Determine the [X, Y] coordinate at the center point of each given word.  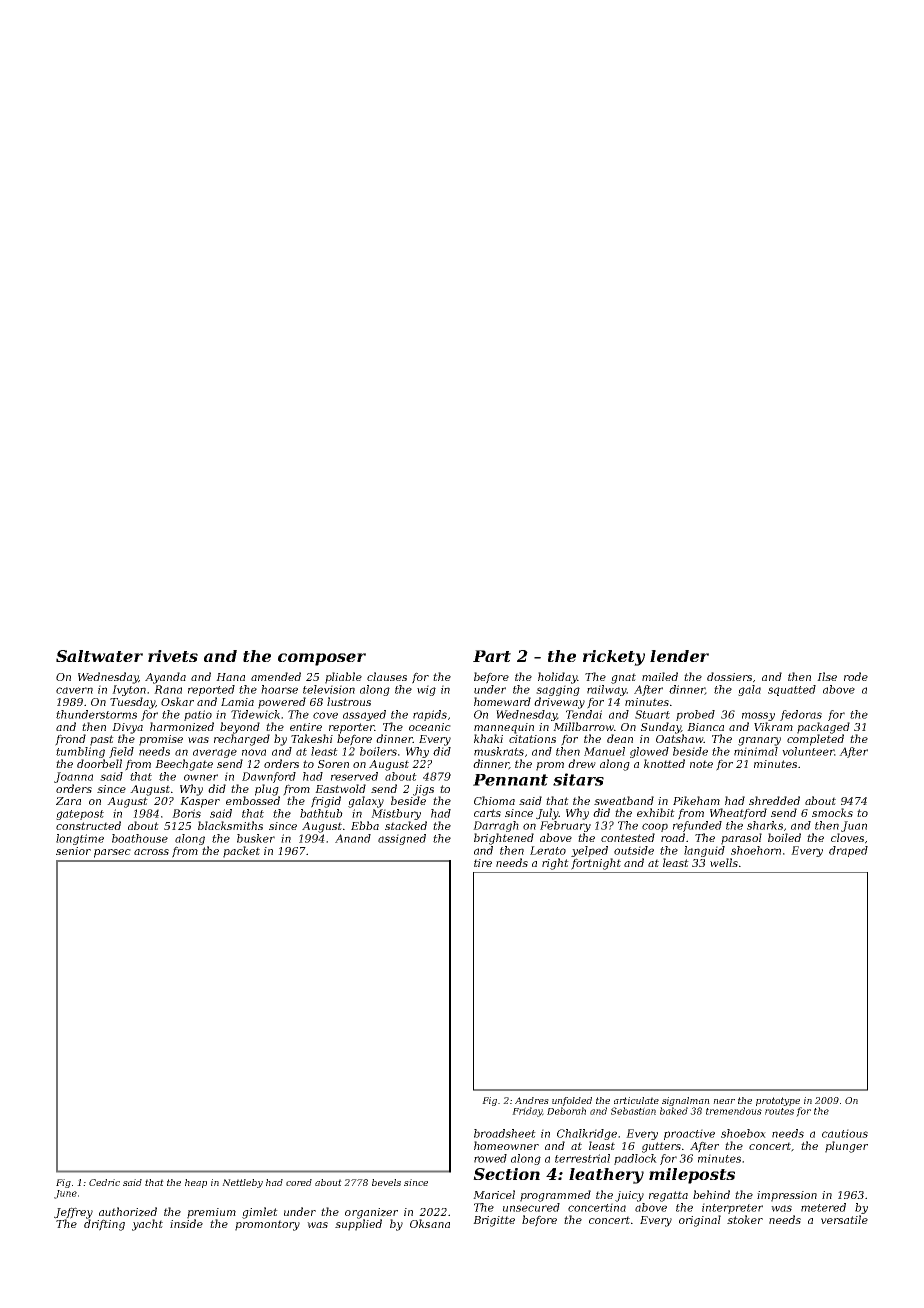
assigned [402, 839]
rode [856, 676]
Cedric [104, 1182]
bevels [386, 1182]
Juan [854, 826]
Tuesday [132, 703]
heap [196, 1183]
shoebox [743, 1133]
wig [426, 690]
